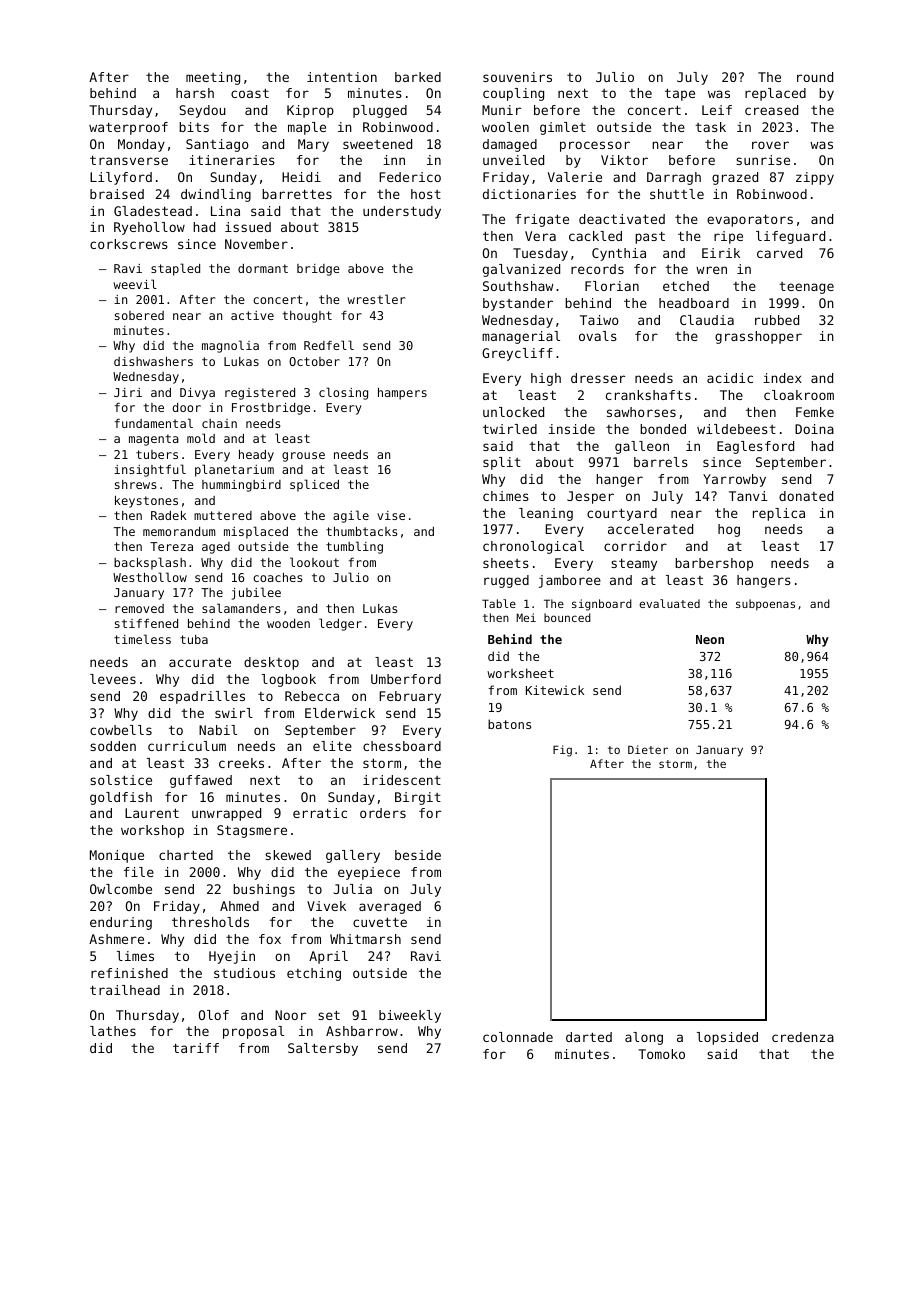 This screenshot has width=924, height=1308. What do you see at coordinates (394, 160) in the screenshot?
I see `inn` at bounding box center [394, 160].
